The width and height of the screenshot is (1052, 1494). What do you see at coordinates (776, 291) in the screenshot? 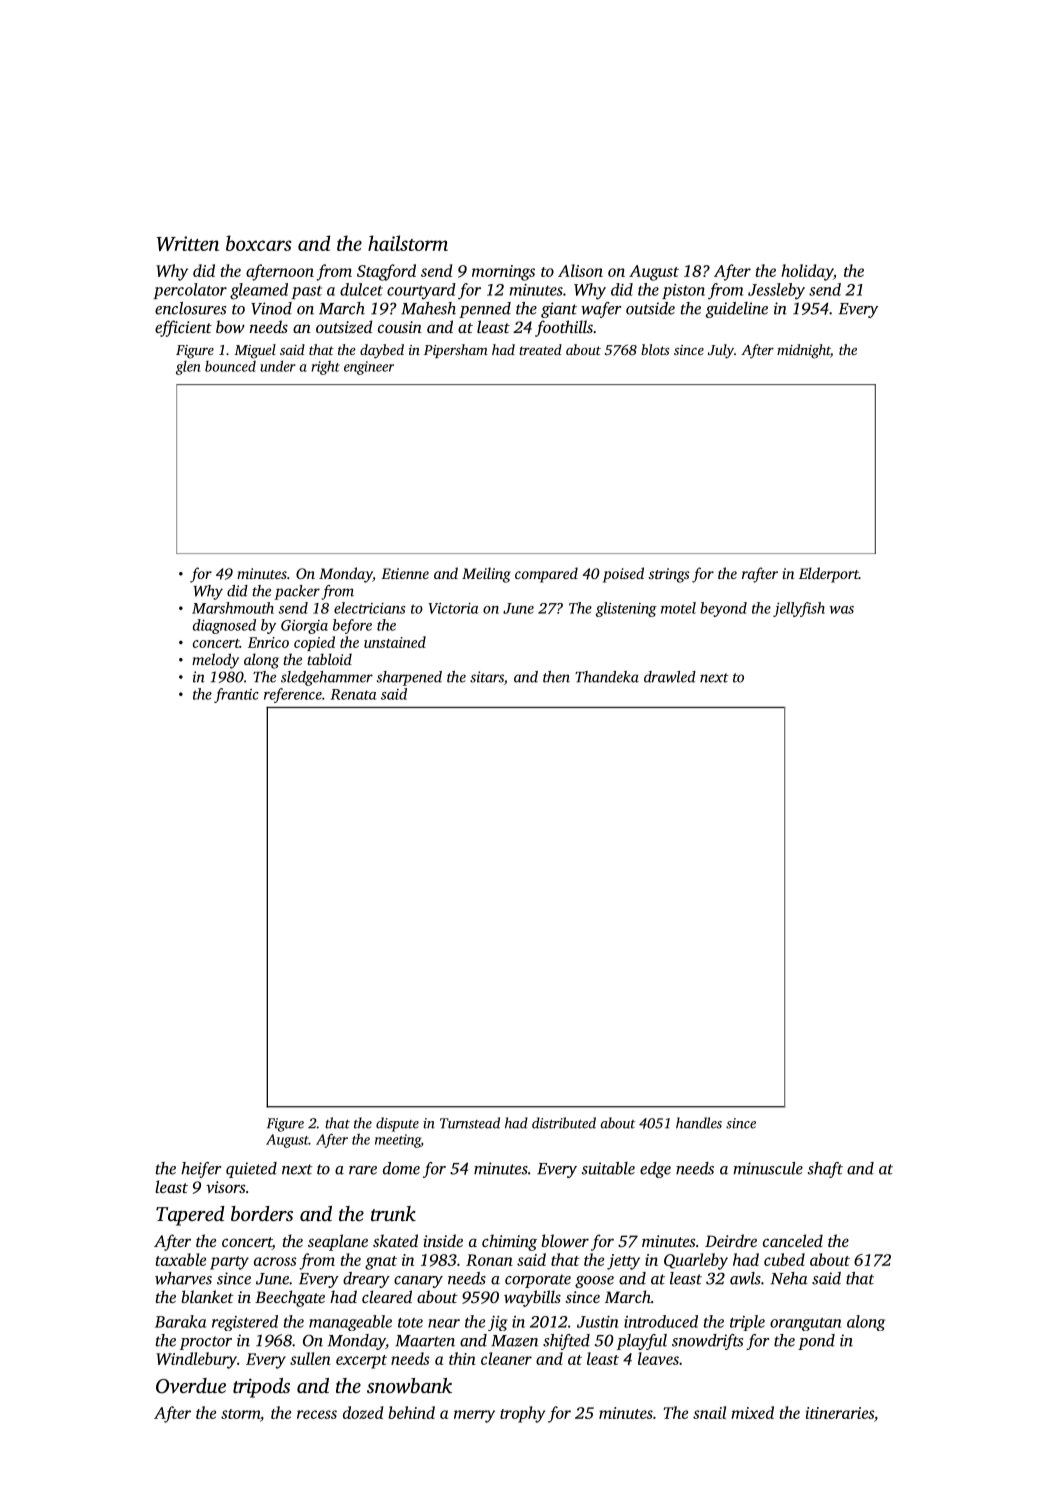
I see `Jessleby` at bounding box center [776, 291].
